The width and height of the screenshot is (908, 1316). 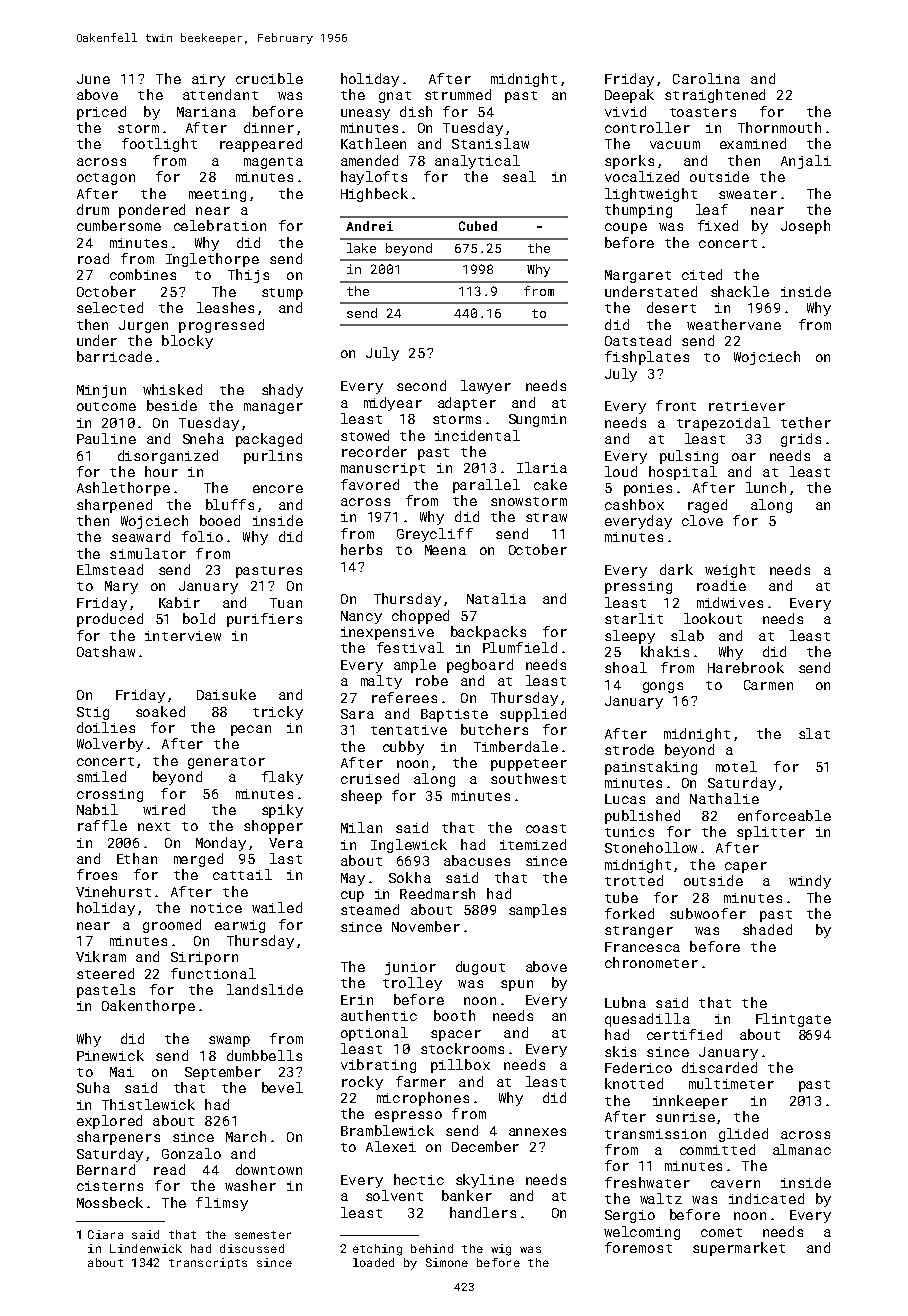 I want to click on pressing, so click(x=638, y=587).
